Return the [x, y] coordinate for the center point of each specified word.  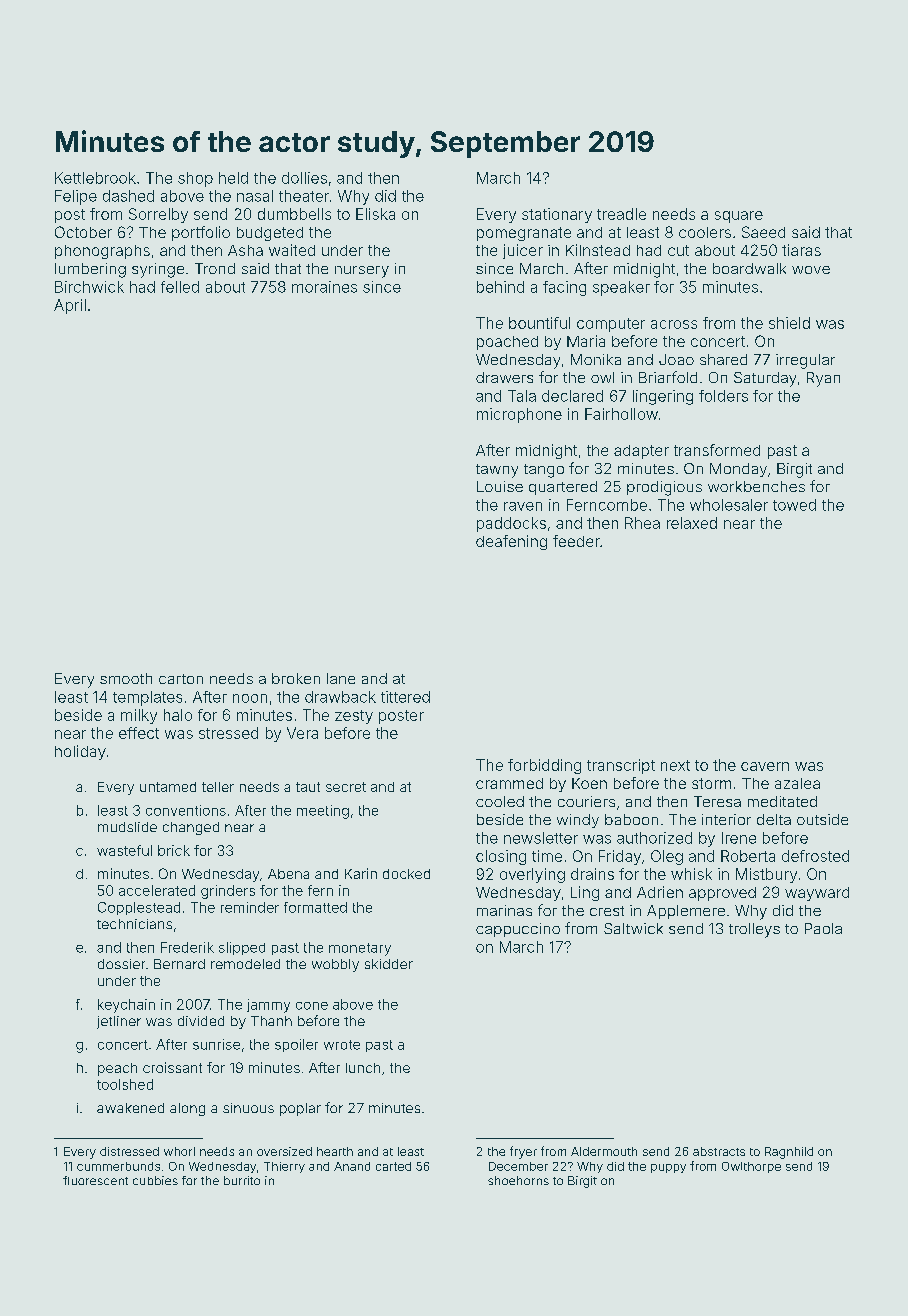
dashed [128, 196]
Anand [352, 1166]
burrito [242, 1180]
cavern [765, 766]
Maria [586, 341]
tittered [405, 697]
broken [296, 678]
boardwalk [749, 268]
